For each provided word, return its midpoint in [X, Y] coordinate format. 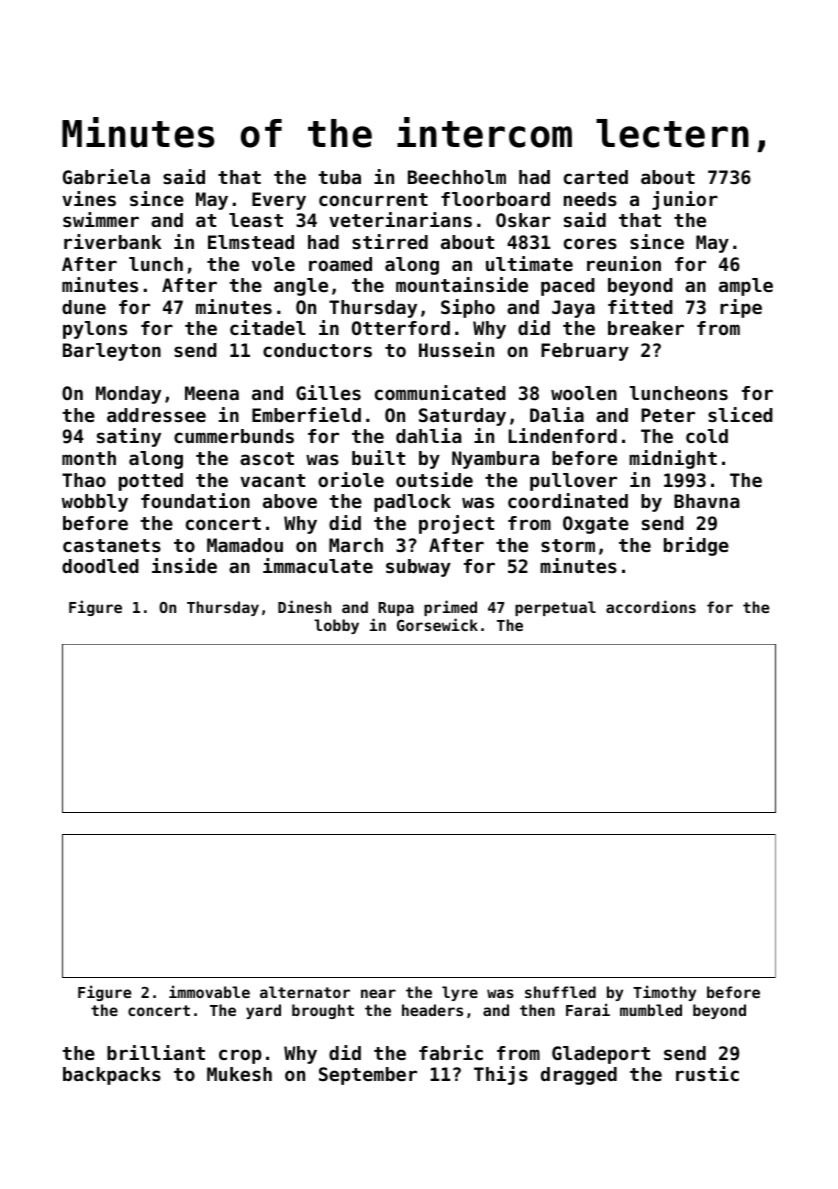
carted [596, 177]
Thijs [501, 1075]
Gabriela [106, 176]
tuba [339, 177]
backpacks [112, 1076]
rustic [707, 1073]
